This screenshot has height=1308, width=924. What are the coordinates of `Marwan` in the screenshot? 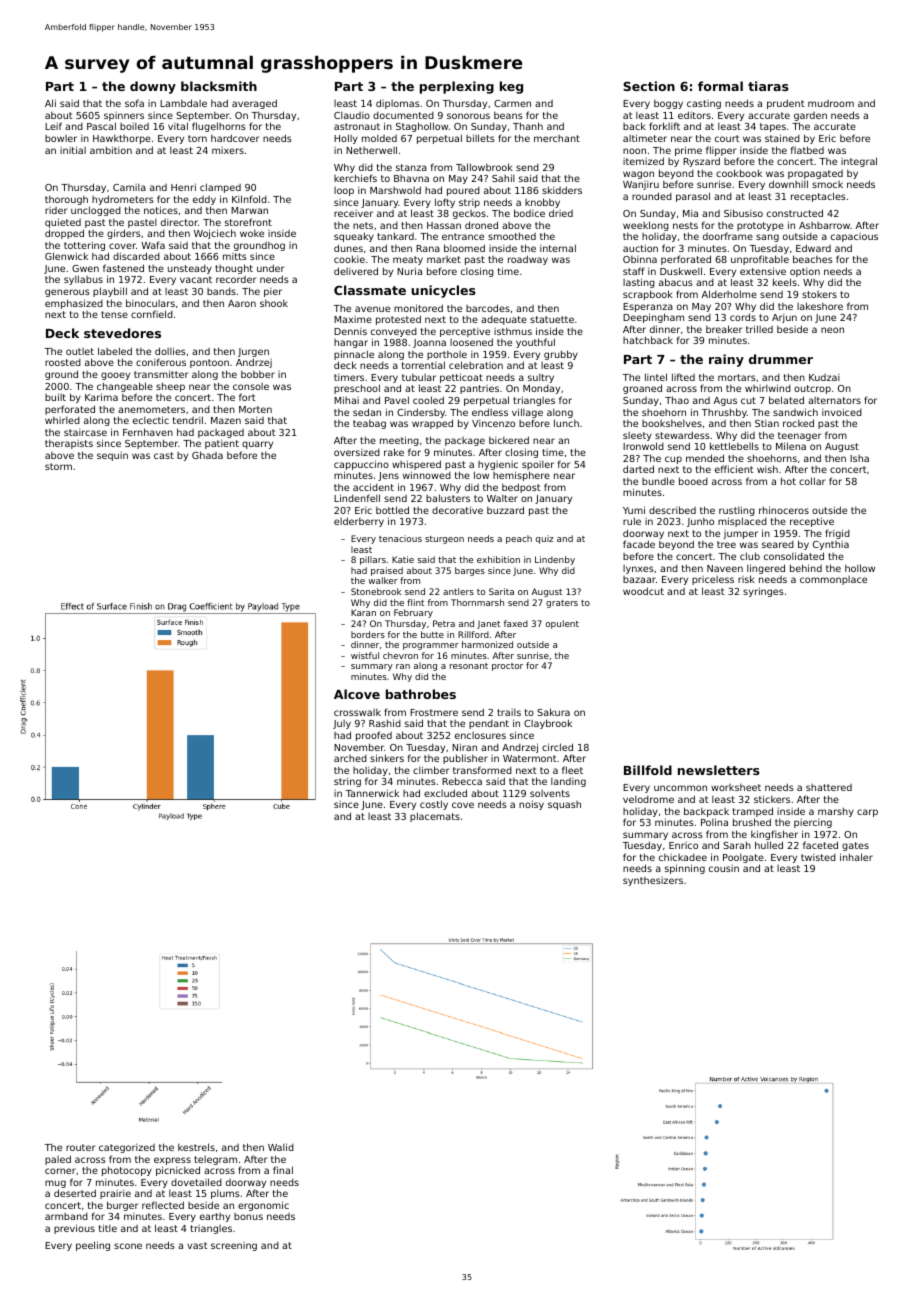 It's located at (249, 210).
